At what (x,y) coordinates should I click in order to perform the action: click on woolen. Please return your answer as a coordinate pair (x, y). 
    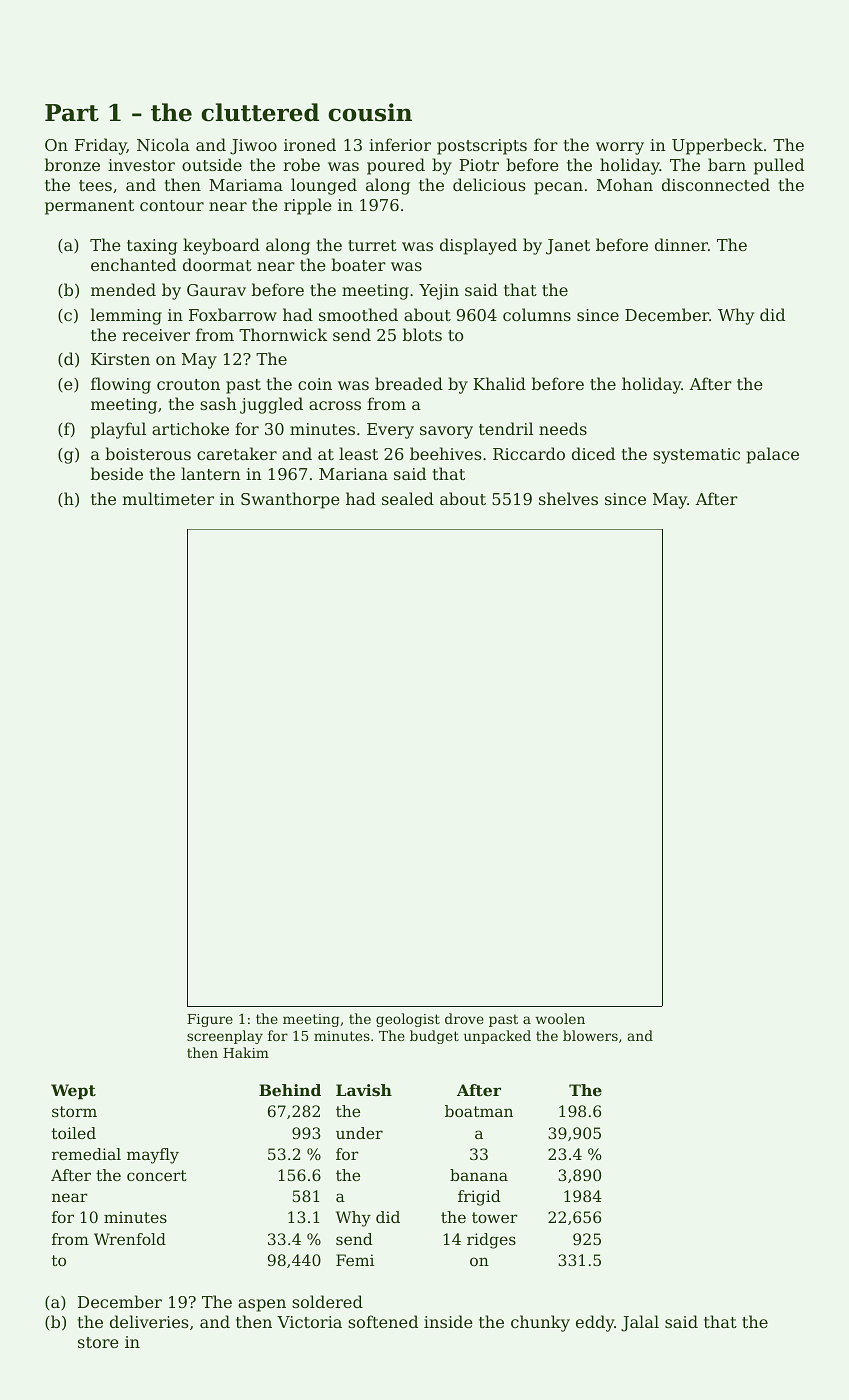
    Looking at the image, I should click on (560, 1018).
